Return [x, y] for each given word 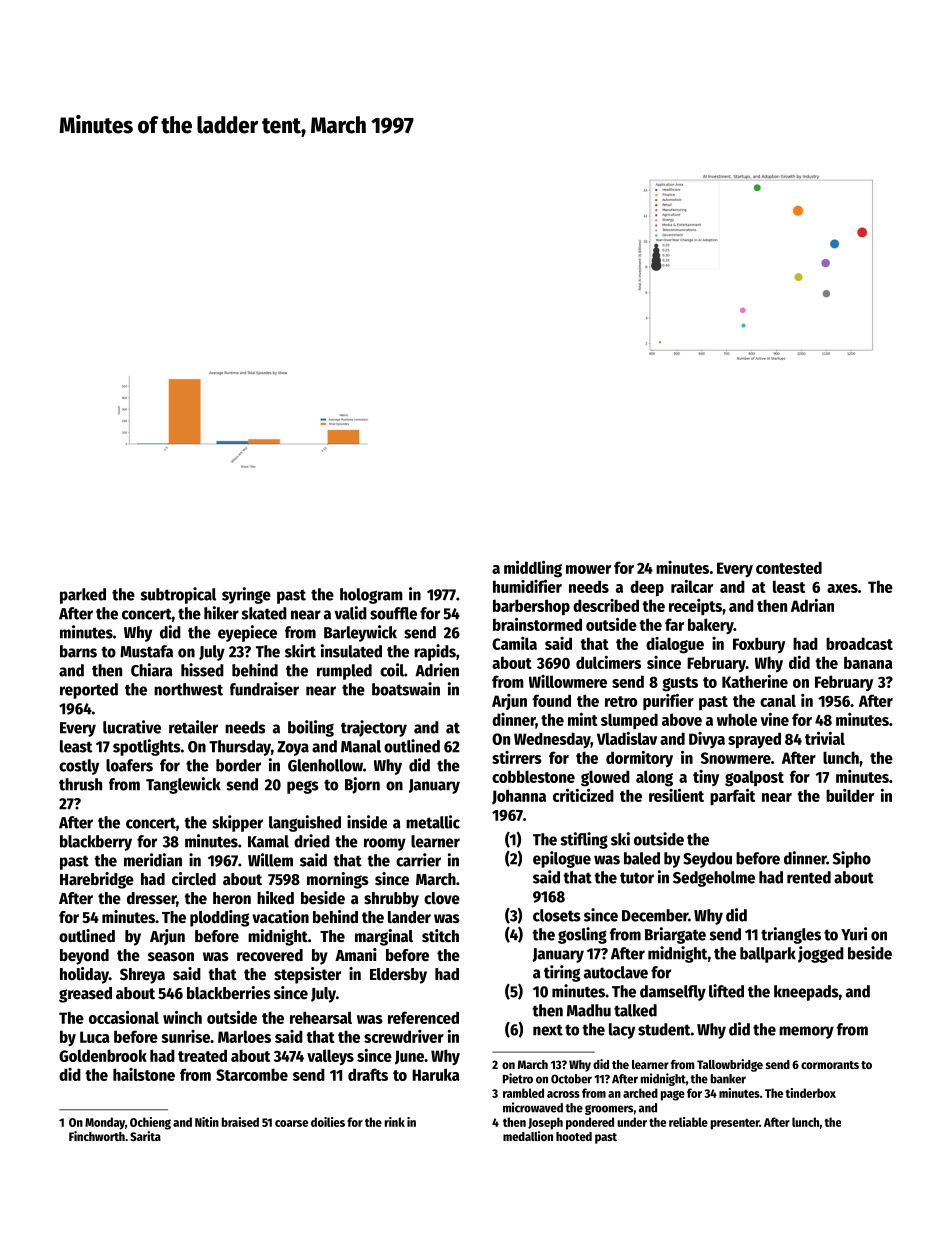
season [171, 957]
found [552, 700]
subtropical [178, 595]
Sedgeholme [714, 879]
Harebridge [97, 880]
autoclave [616, 972]
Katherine [755, 681]
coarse [291, 1123]
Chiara [151, 670]
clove [442, 898]
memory [806, 1032]
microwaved [533, 1107]
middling [533, 569]
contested [789, 567]
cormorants [830, 1065]
